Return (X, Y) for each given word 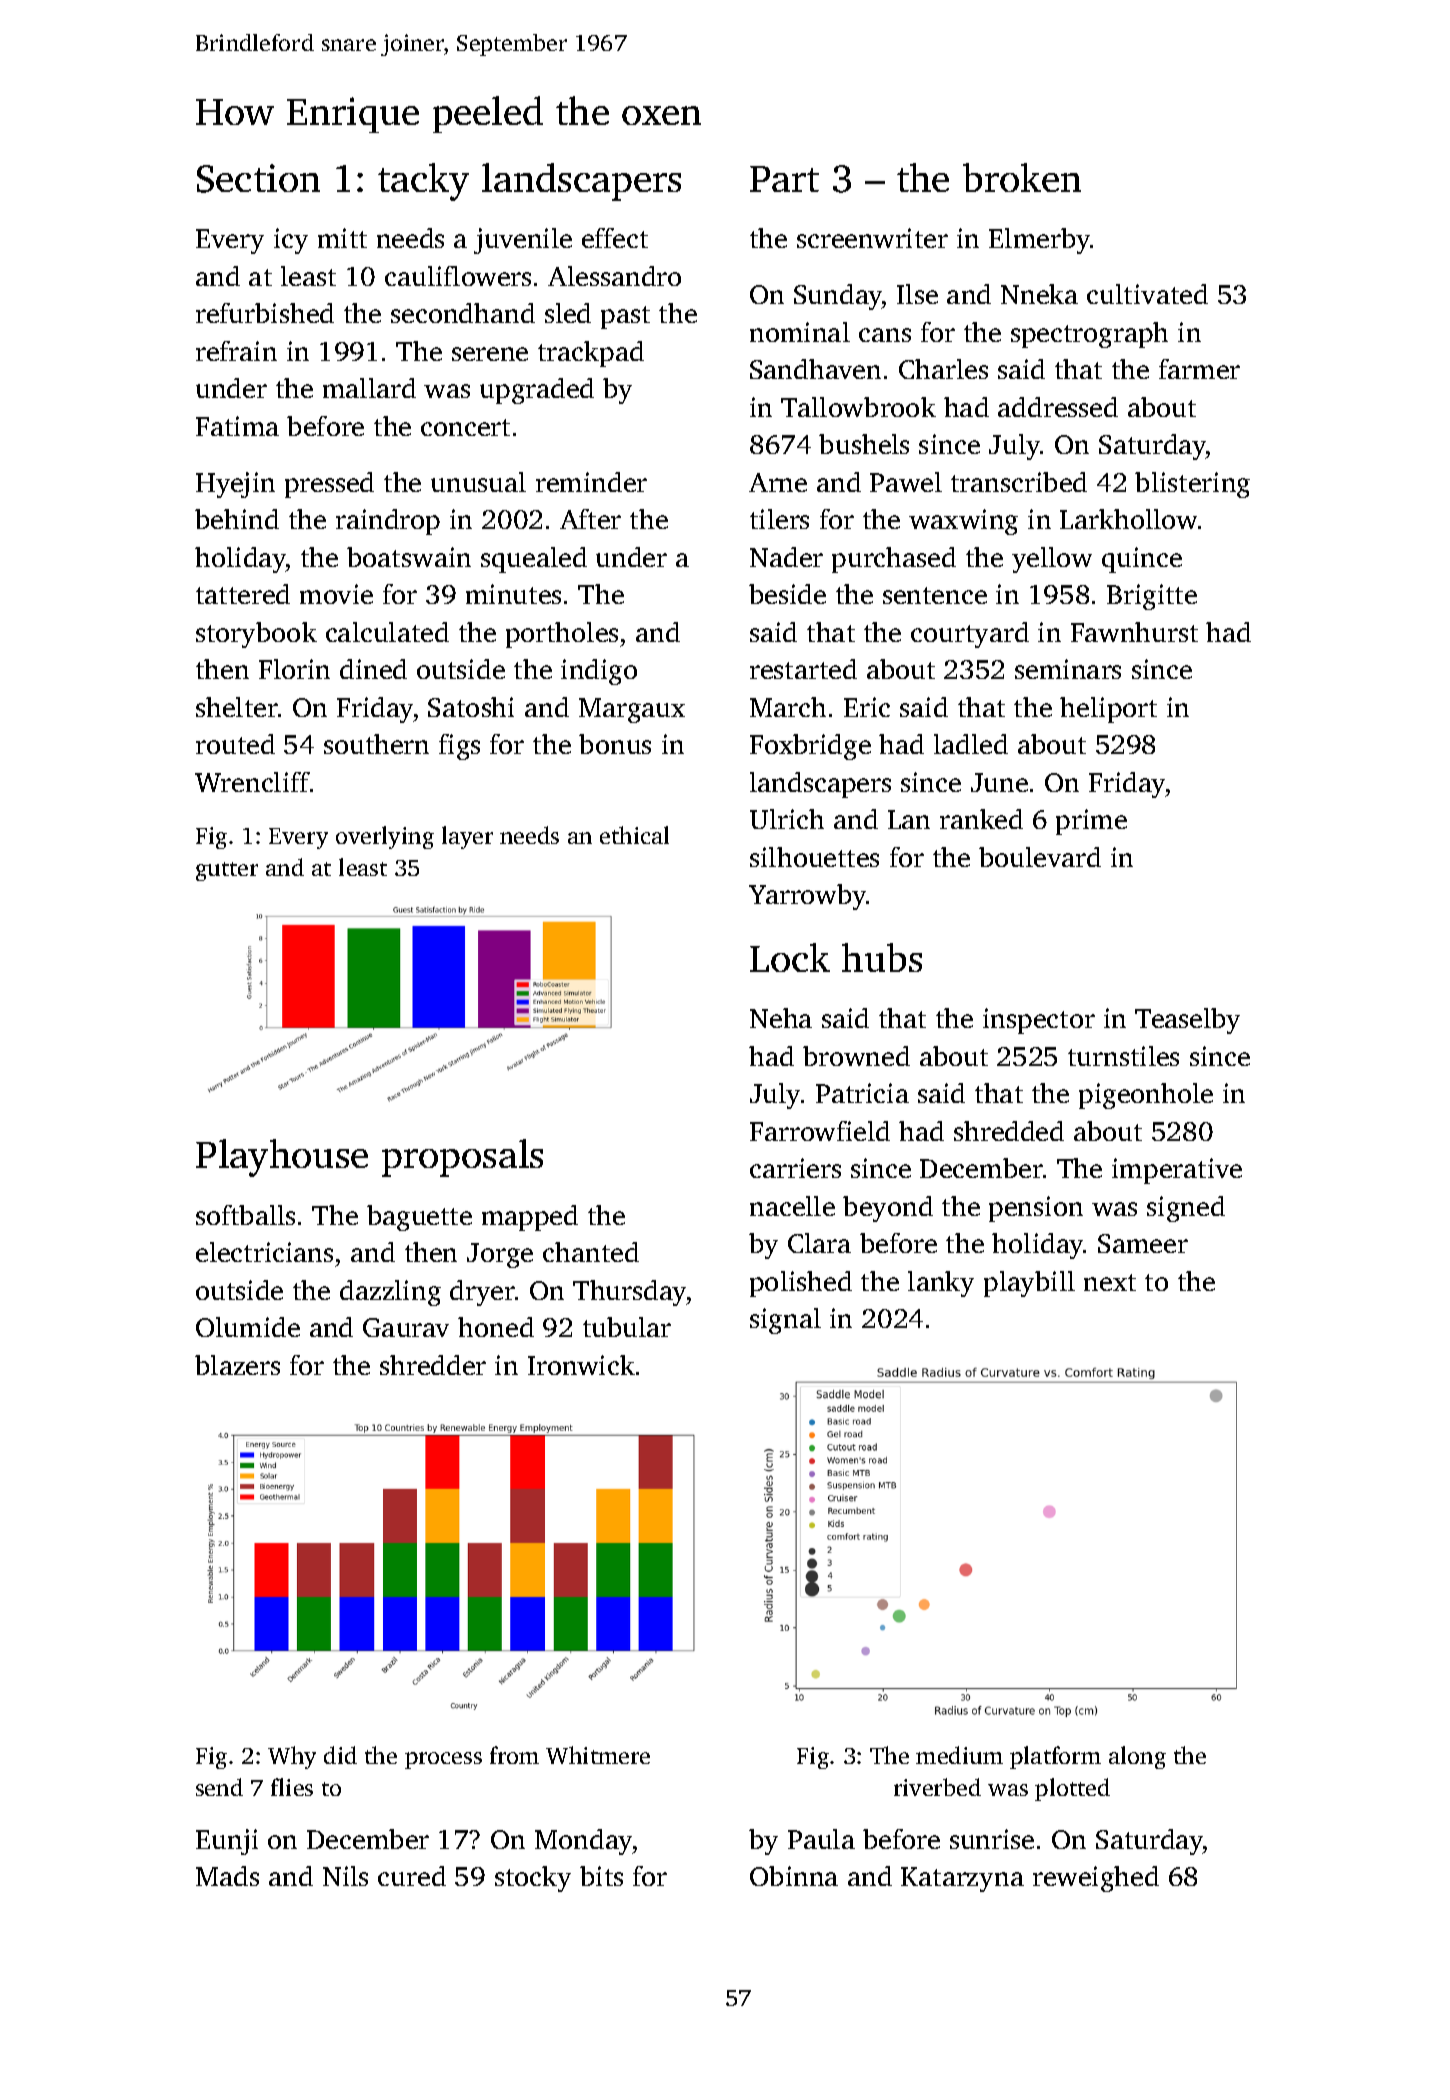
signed (1186, 1209)
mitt (342, 238)
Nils (345, 1876)
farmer (1199, 369)
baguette (419, 1218)
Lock (790, 957)
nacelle (792, 1206)
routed (235, 744)
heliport (1108, 710)
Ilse (917, 294)
